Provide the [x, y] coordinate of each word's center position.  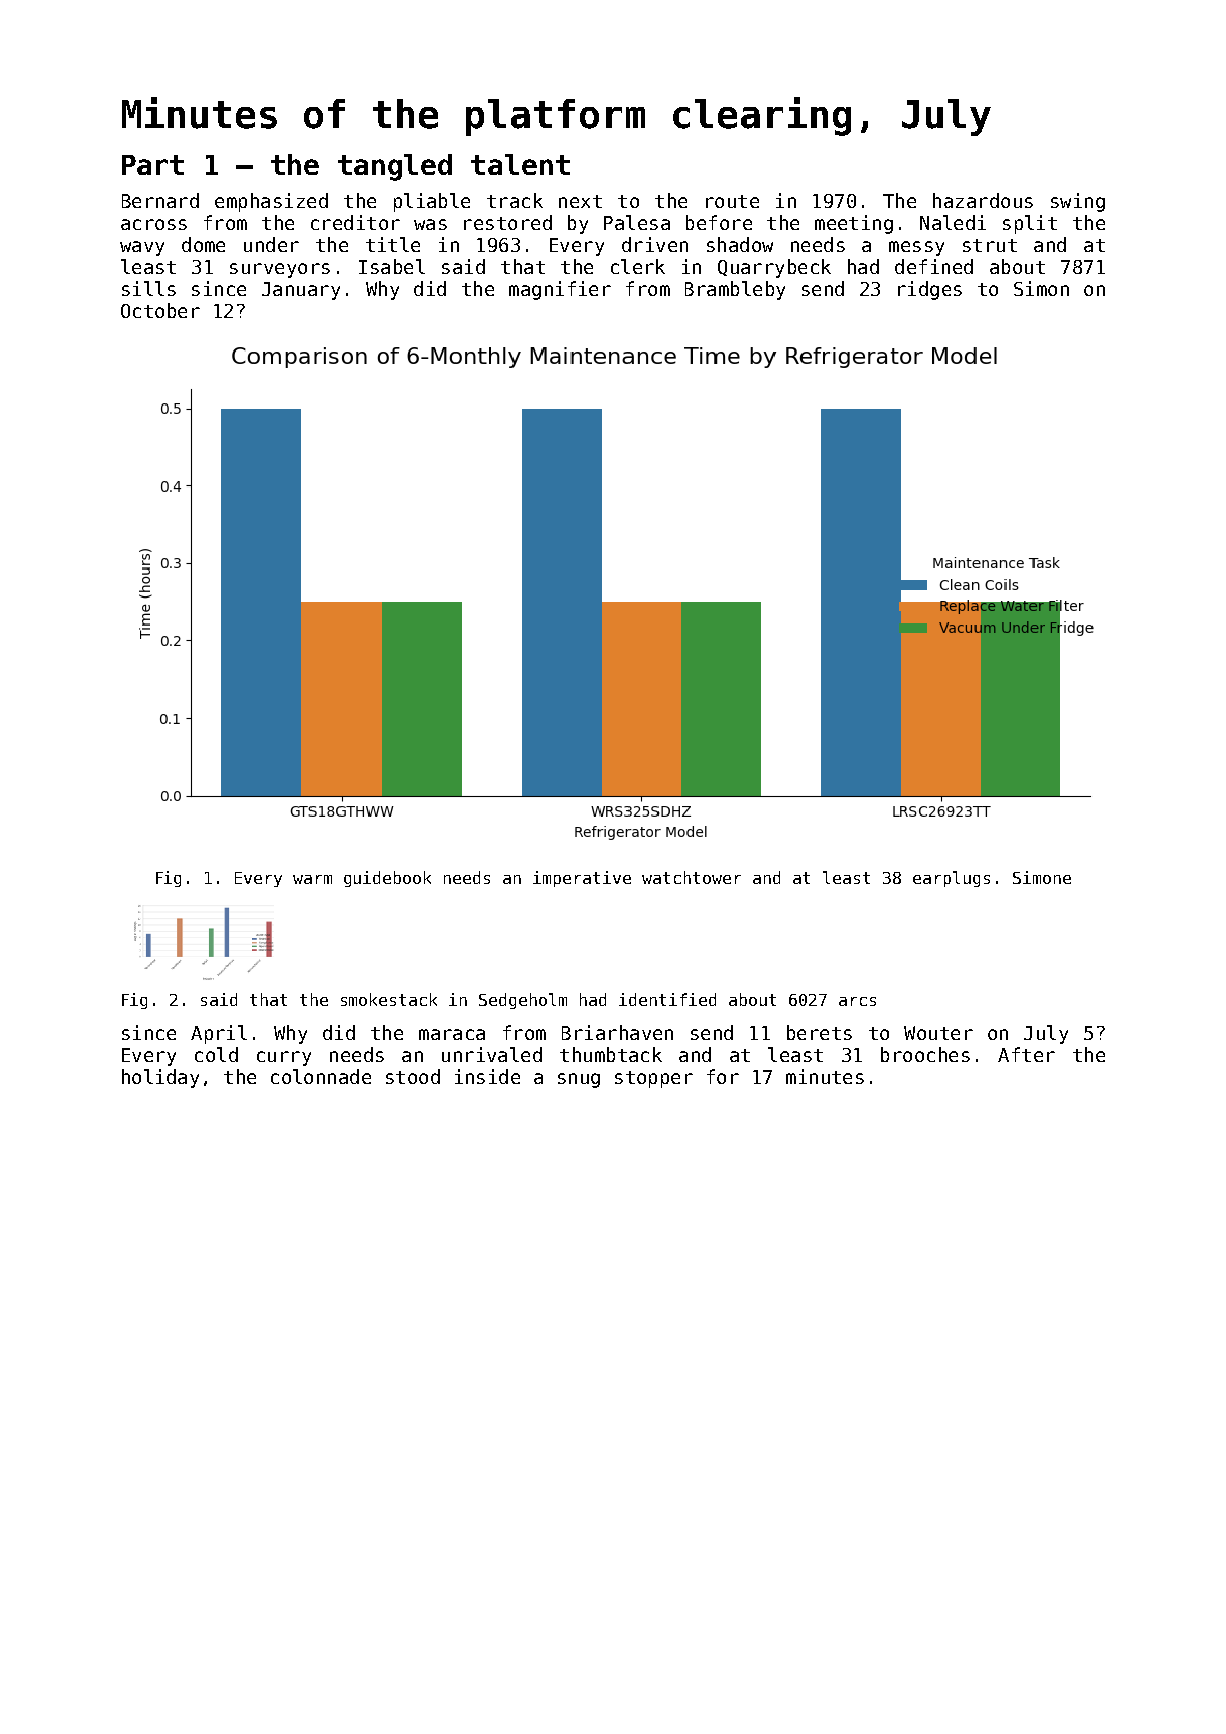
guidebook [387, 879]
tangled [395, 167]
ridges [930, 290]
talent [520, 164]
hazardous [983, 200]
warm [312, 879]
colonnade [321, 1076]
